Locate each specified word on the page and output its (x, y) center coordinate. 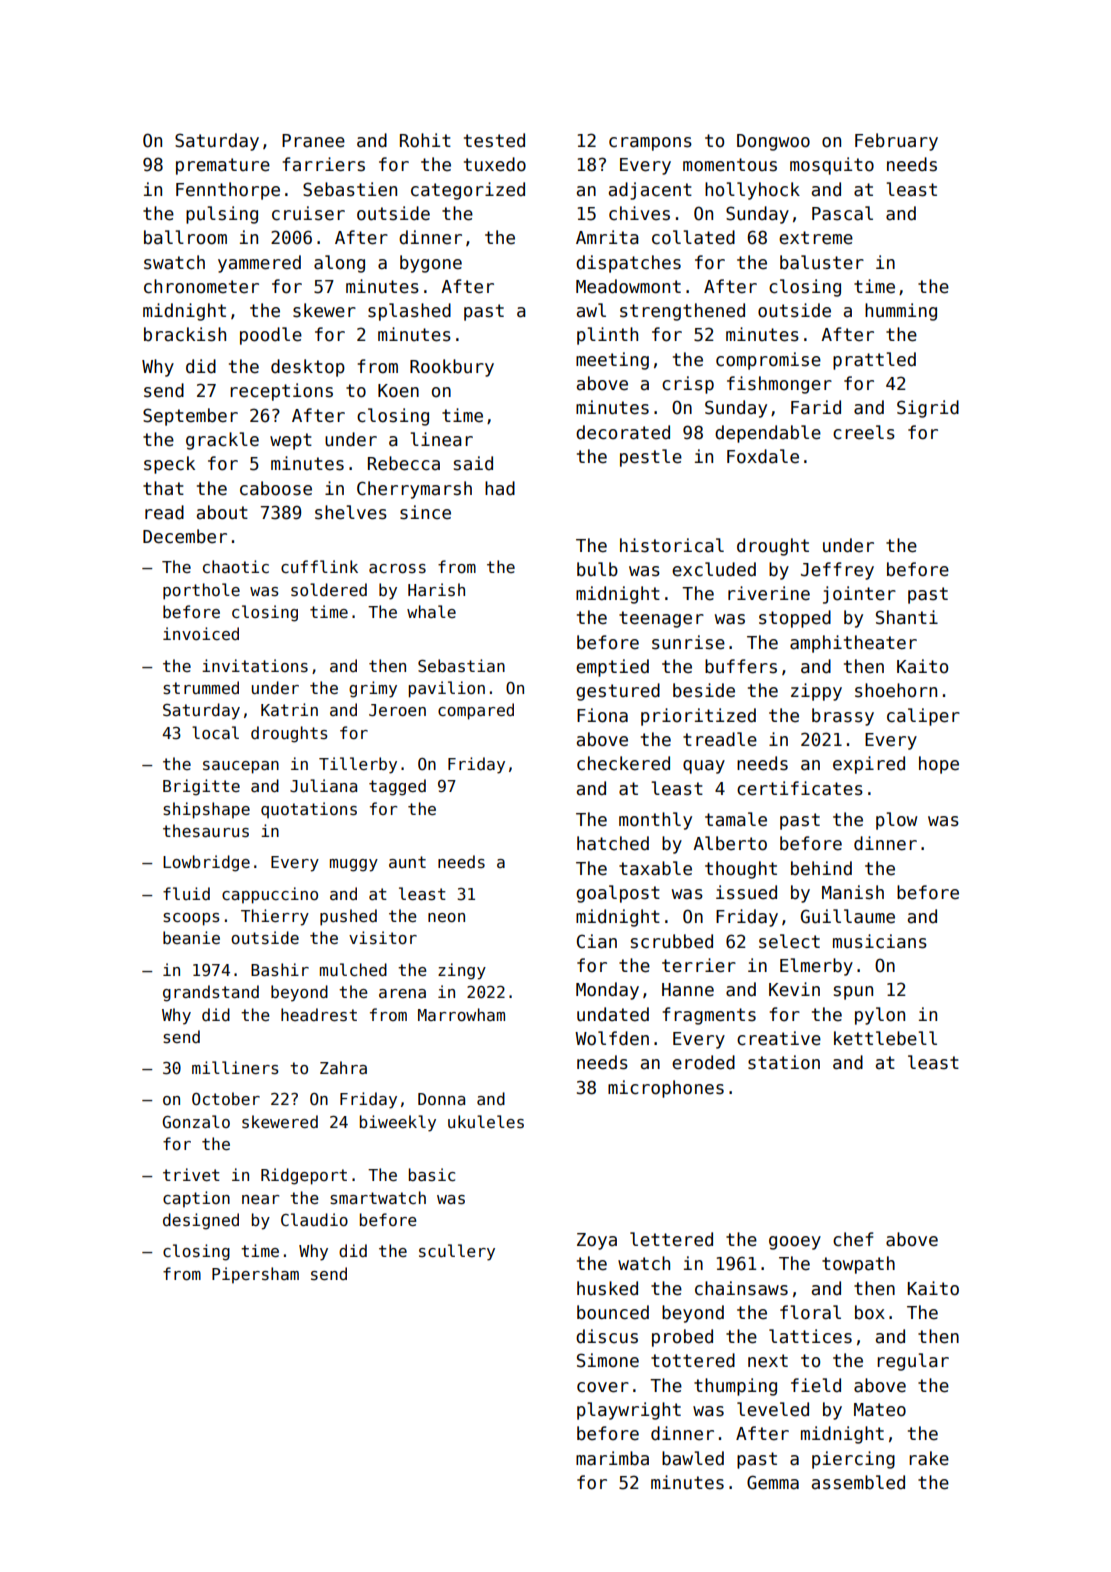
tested (494, 140)
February (896, 142)
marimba (612, 1458)
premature (223, 166)
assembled (858, 1482)
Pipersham (255, 1275)
